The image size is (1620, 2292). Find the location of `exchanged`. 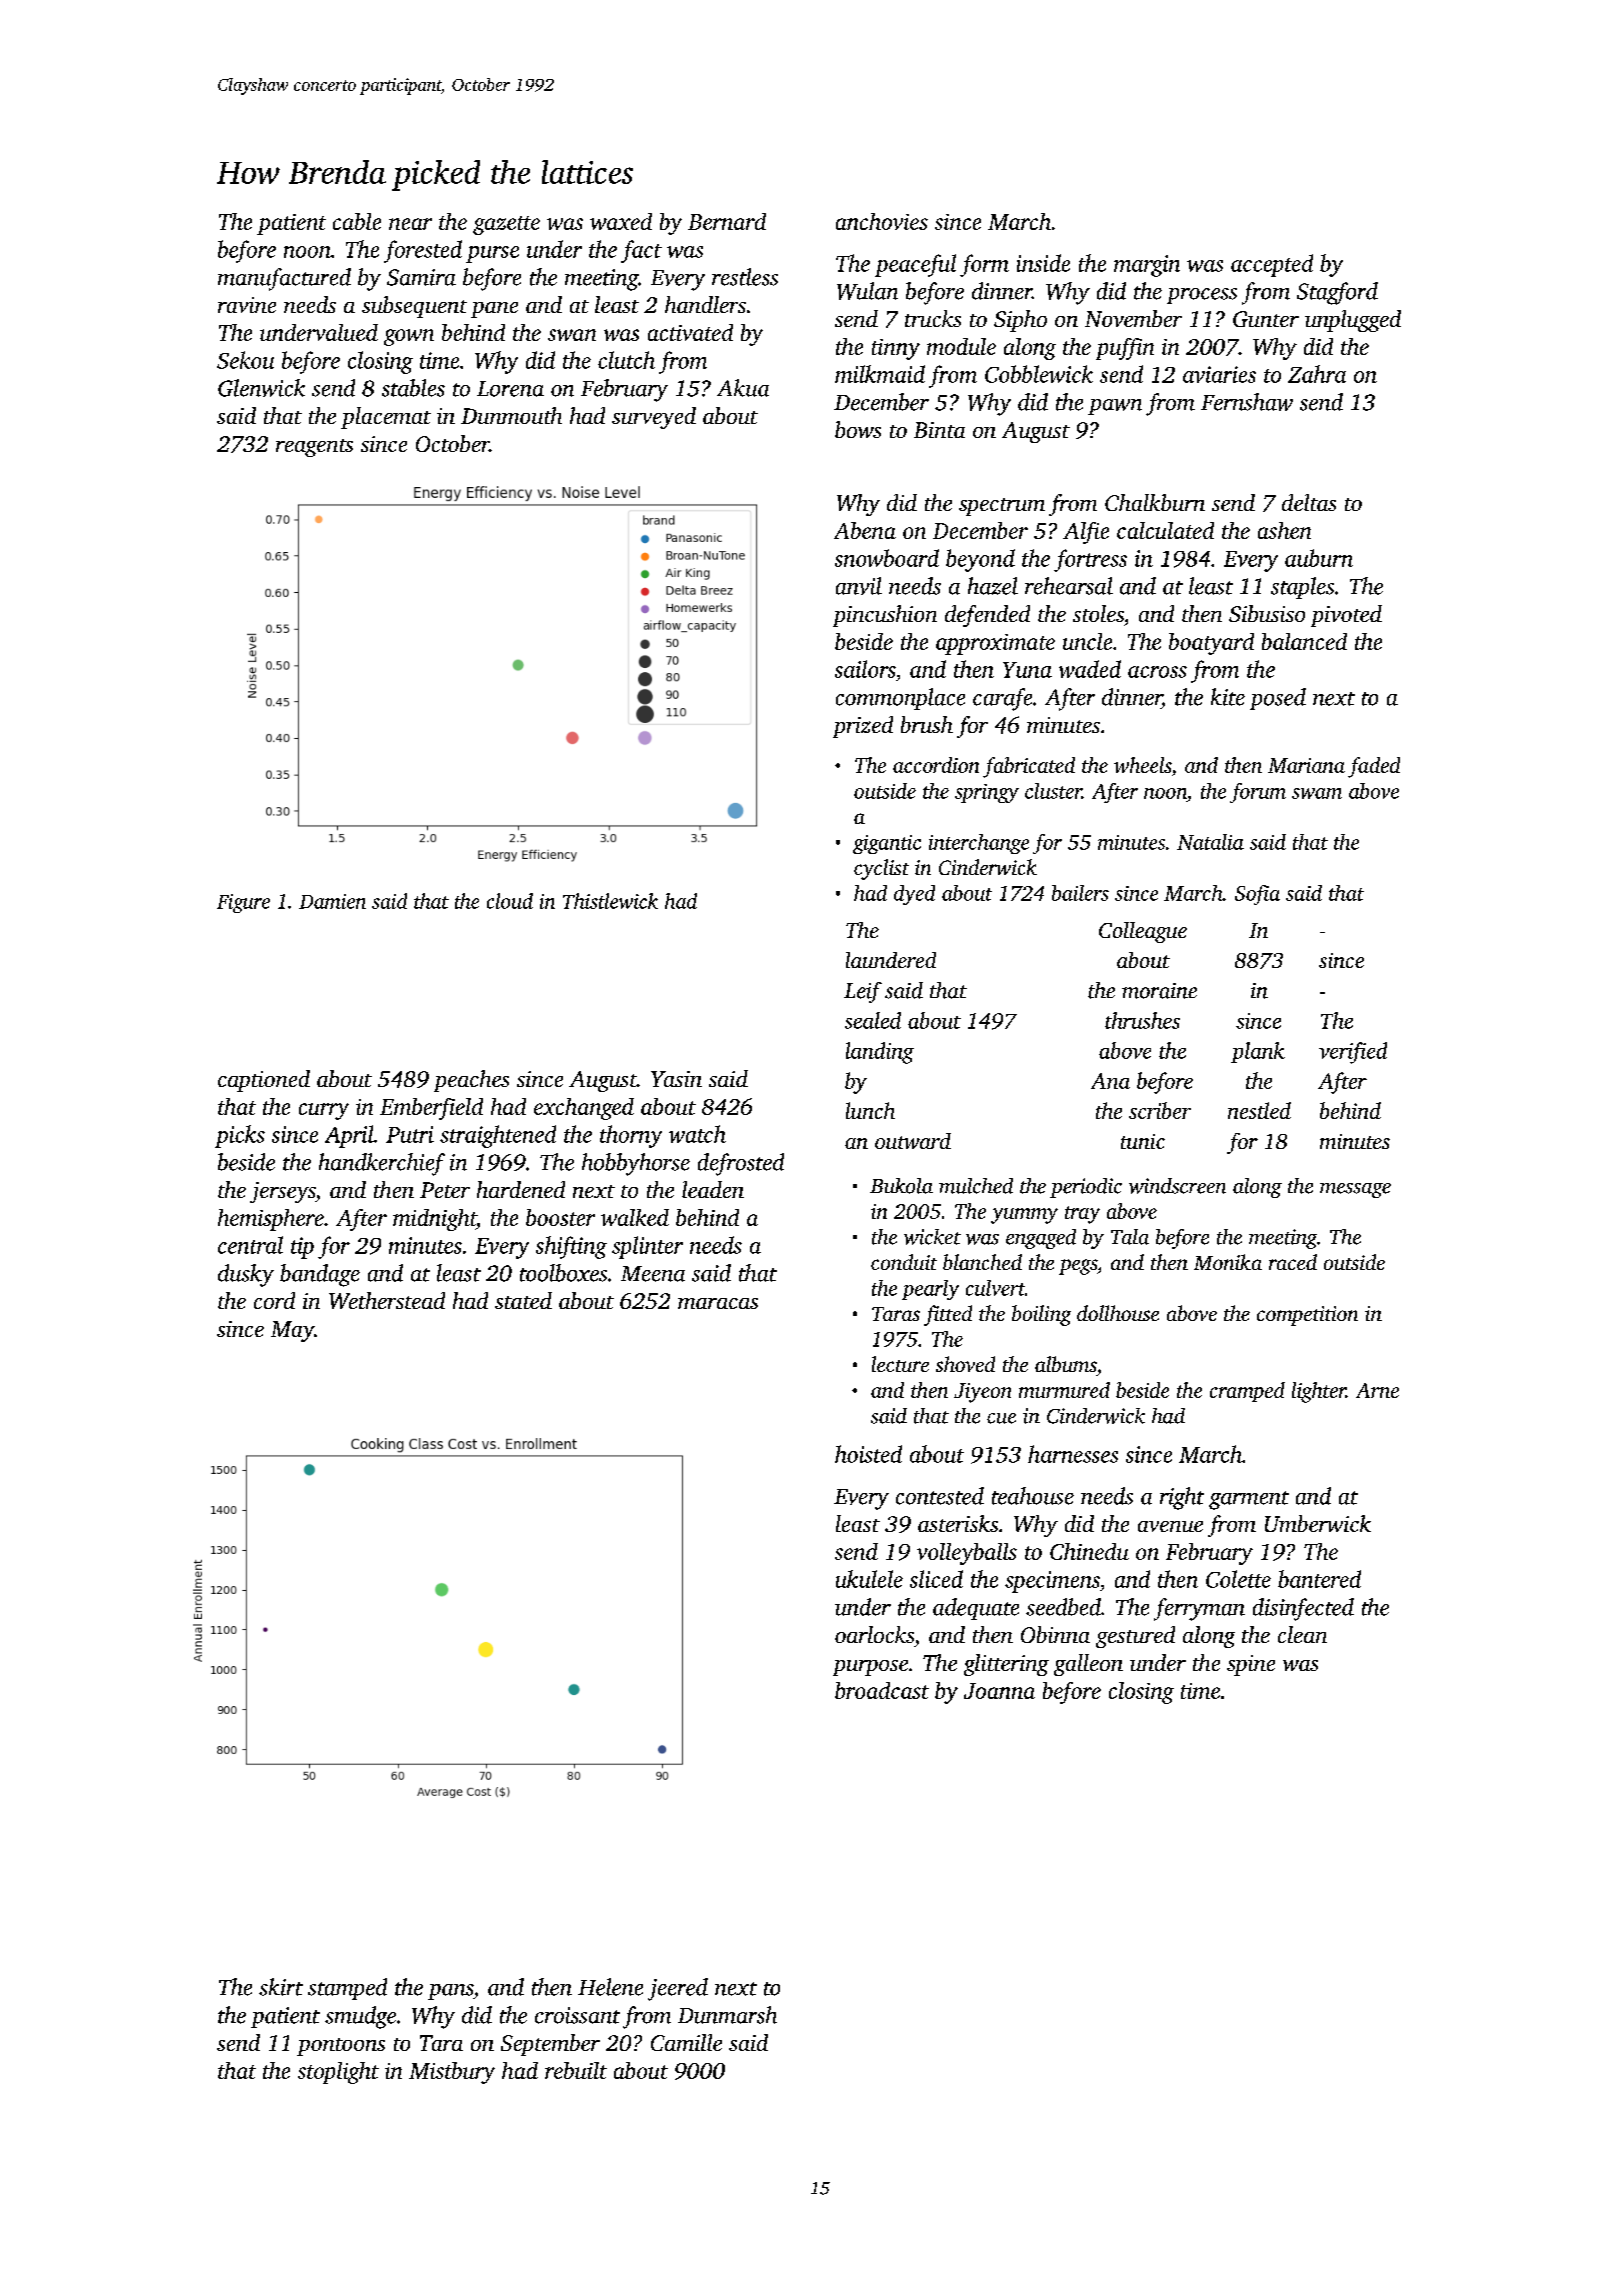

exchanged is located at coordinates (584, 1109).
